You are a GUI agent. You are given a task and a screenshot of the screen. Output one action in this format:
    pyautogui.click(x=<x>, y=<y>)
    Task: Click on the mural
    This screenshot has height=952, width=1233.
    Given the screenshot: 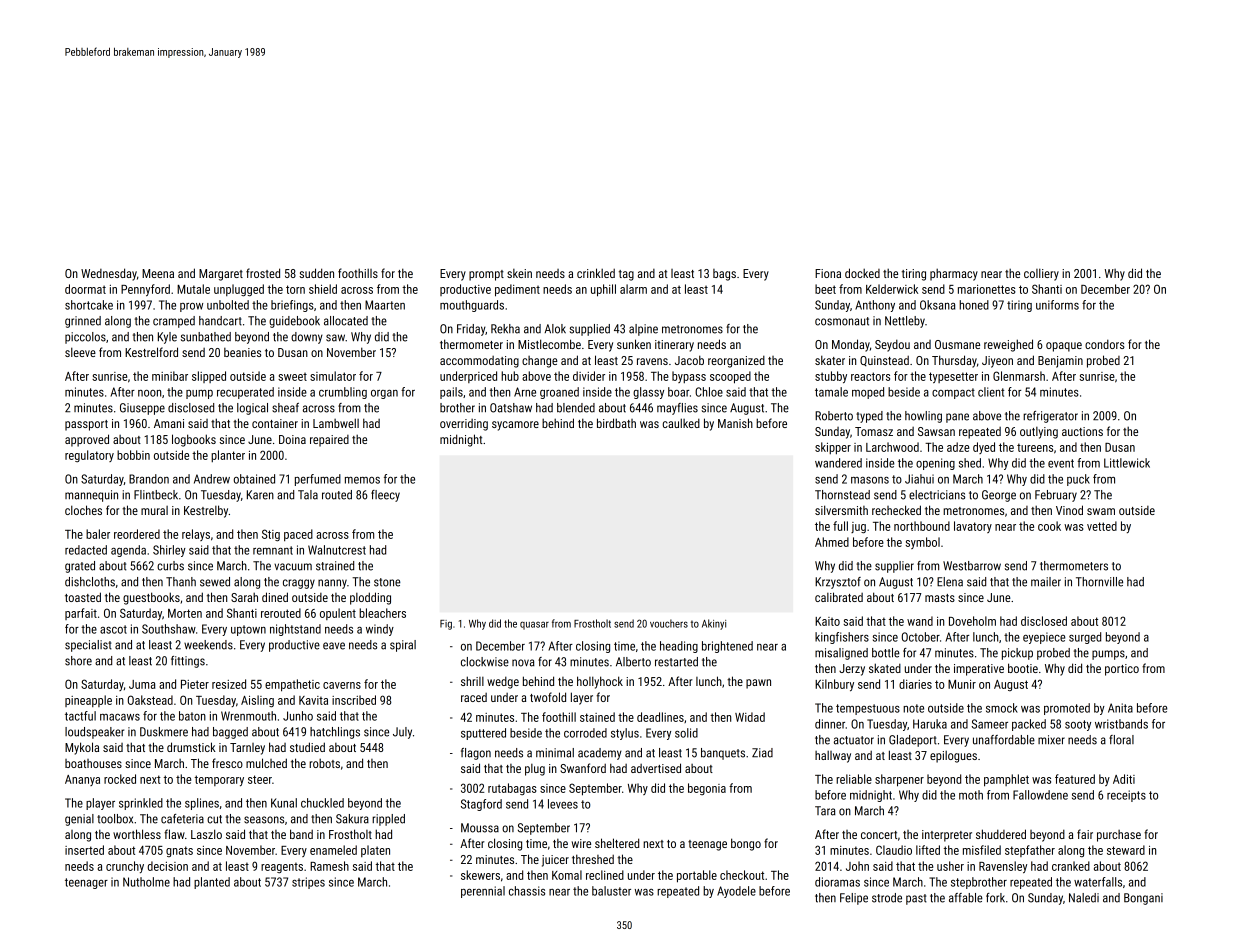 What is the action you would take?
    pyautogui.click(x=154, y=510)
